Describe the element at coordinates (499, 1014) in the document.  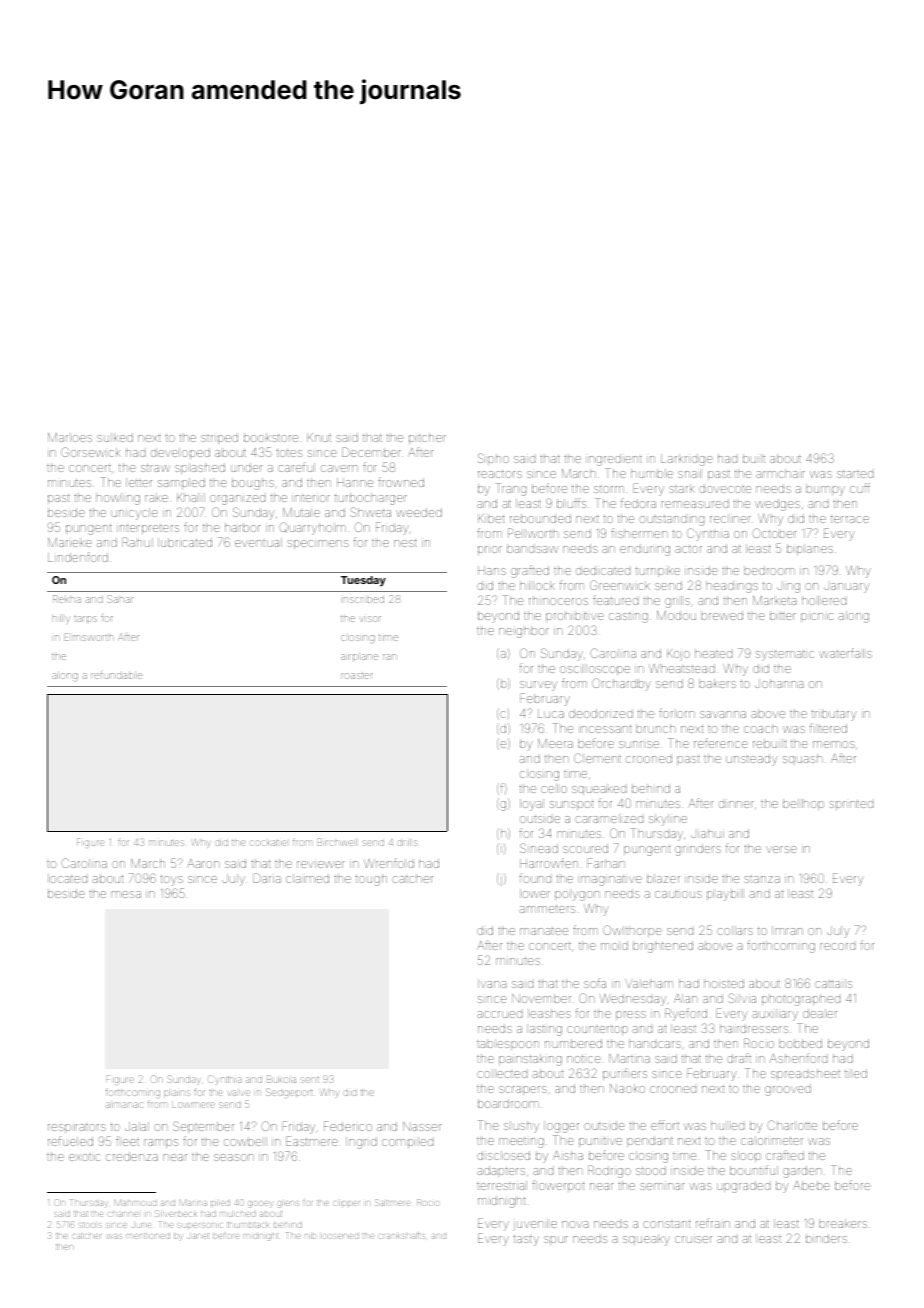
I see `accrued` at that location.
